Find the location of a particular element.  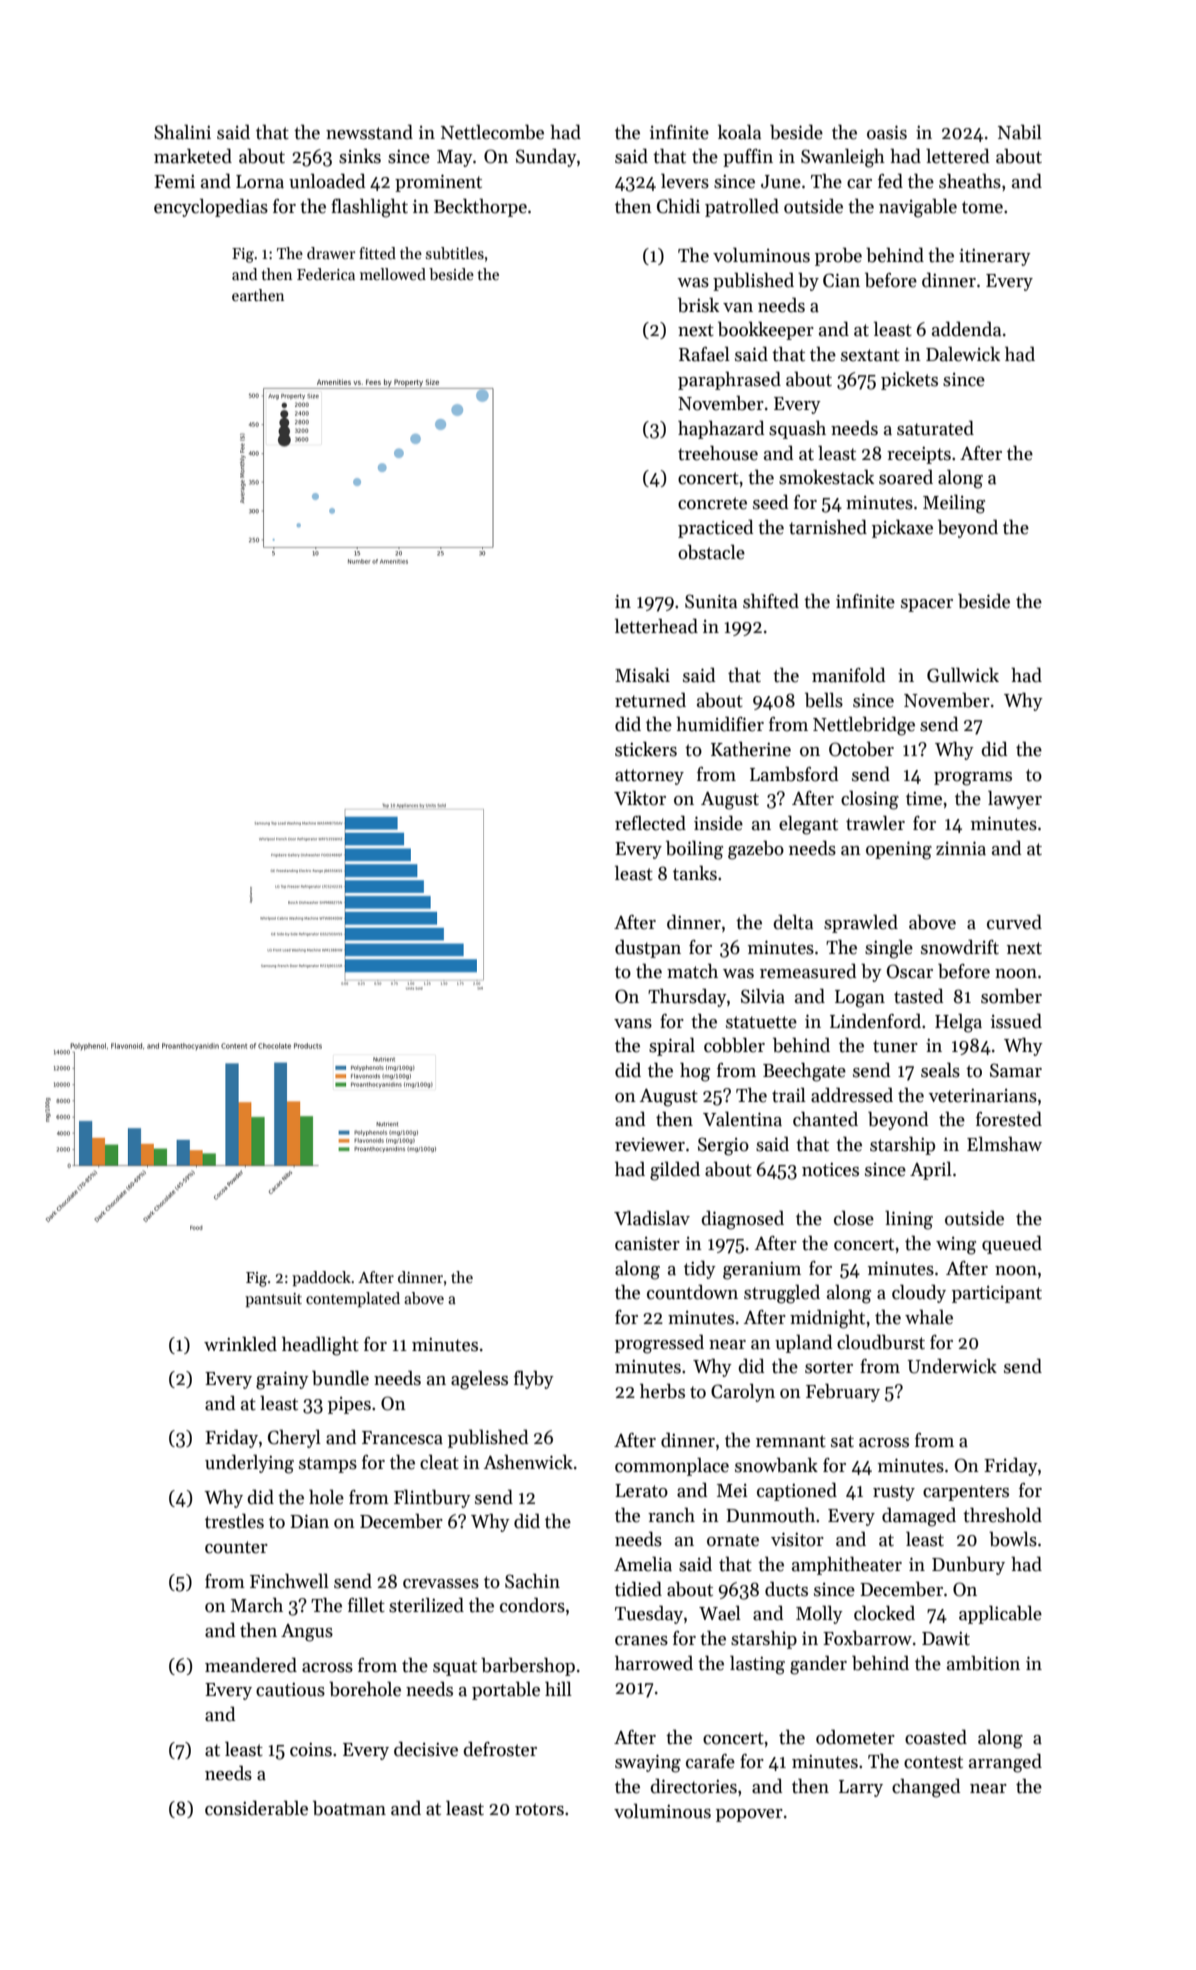

coasted is located at coordinates (936, 1737).
